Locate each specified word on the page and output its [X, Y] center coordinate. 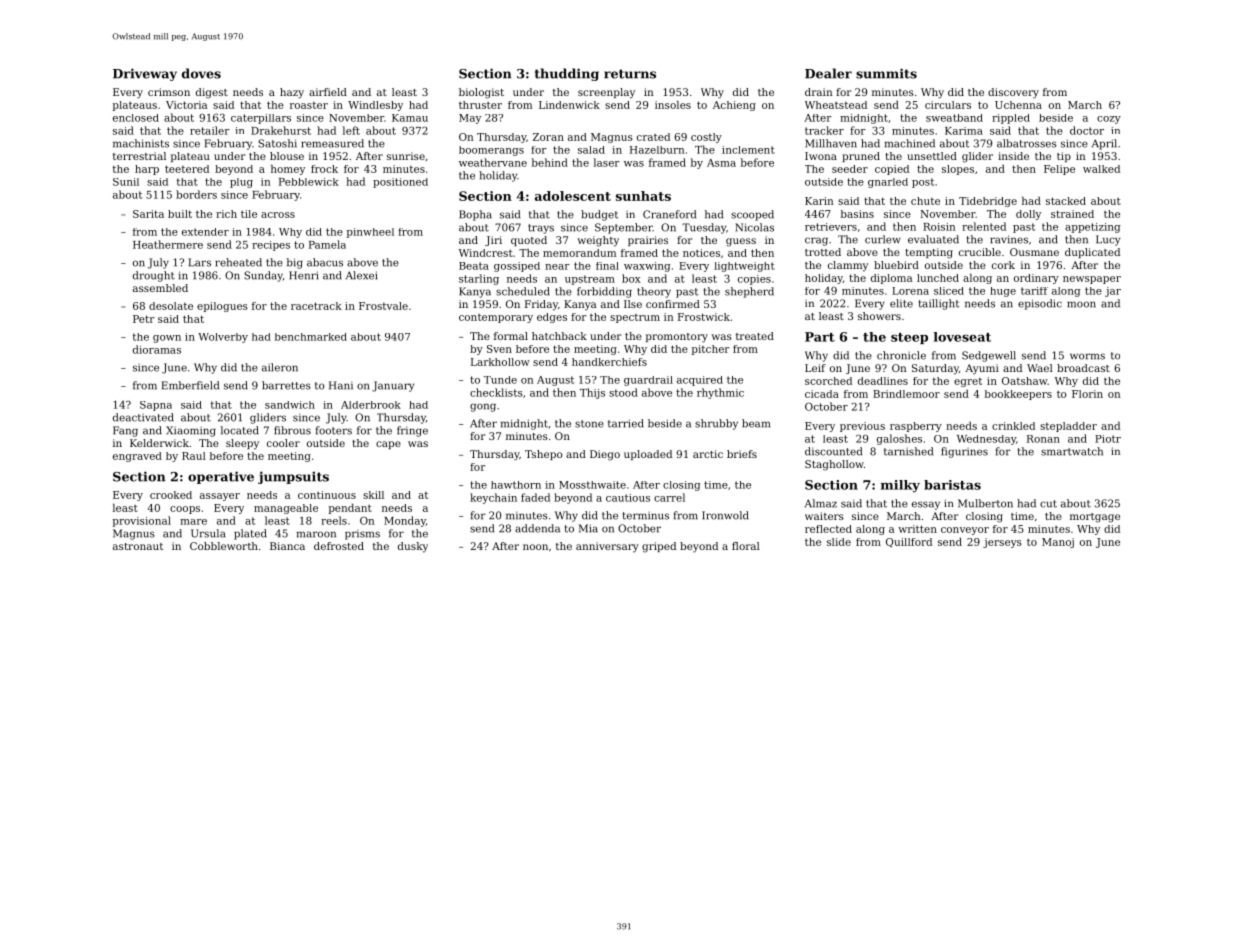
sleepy [242, 444]
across [278, 215]
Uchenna [1018, 105]
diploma [892, 279]
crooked [171, 495]
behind [550, 162]
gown [167, 339]
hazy [292, 93]
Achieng [734, 106]
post [923, 183]
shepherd [749, 292]
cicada [822, 394]
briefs [742, 454]
